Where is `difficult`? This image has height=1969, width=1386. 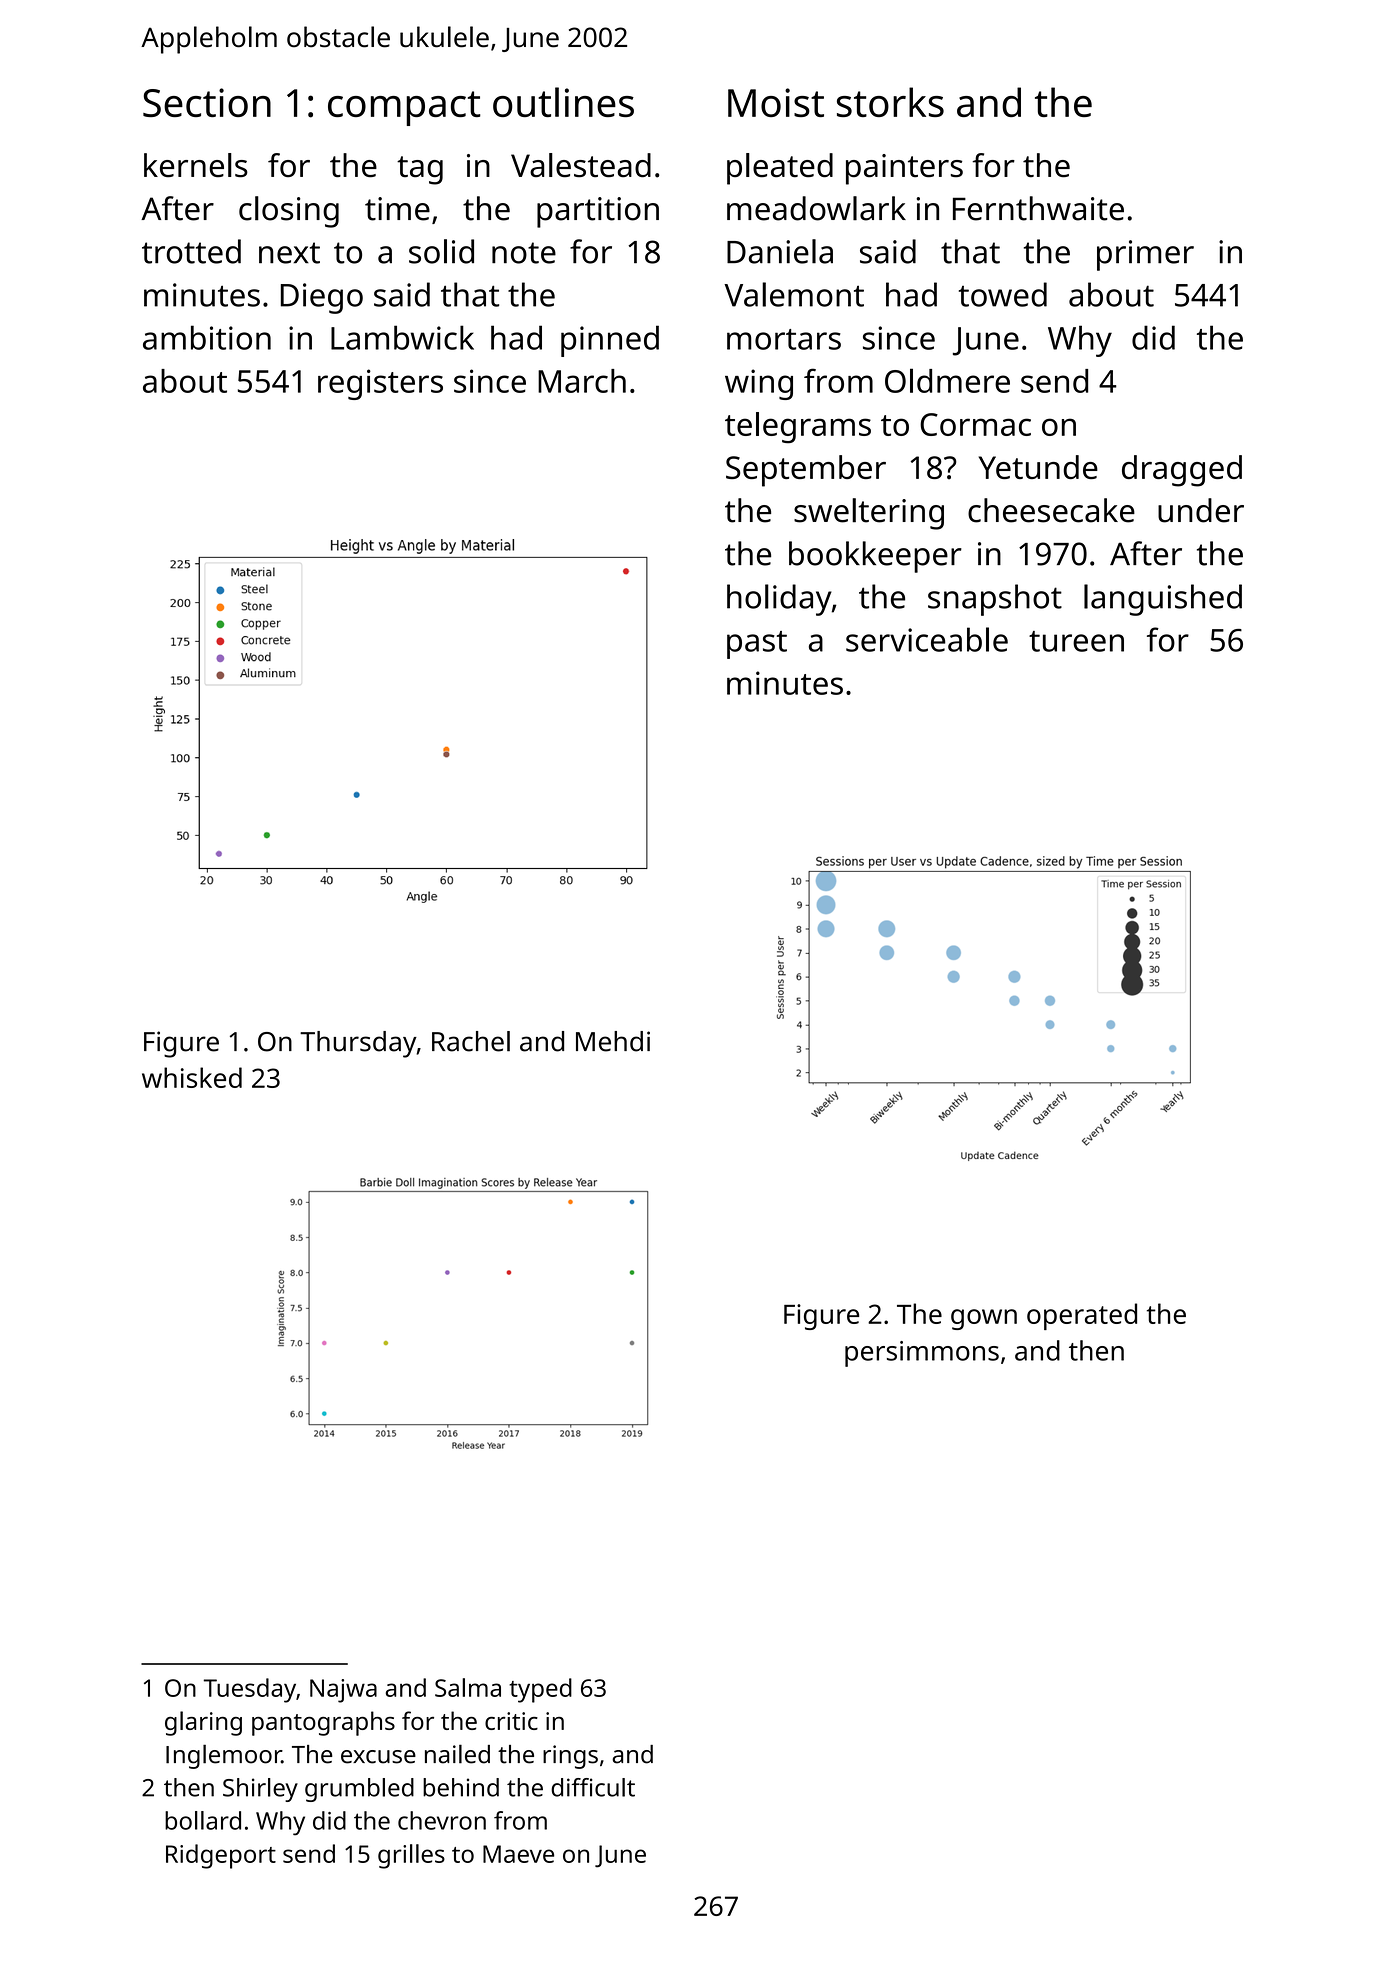
difficult is located at coordinates (593, 1787).
